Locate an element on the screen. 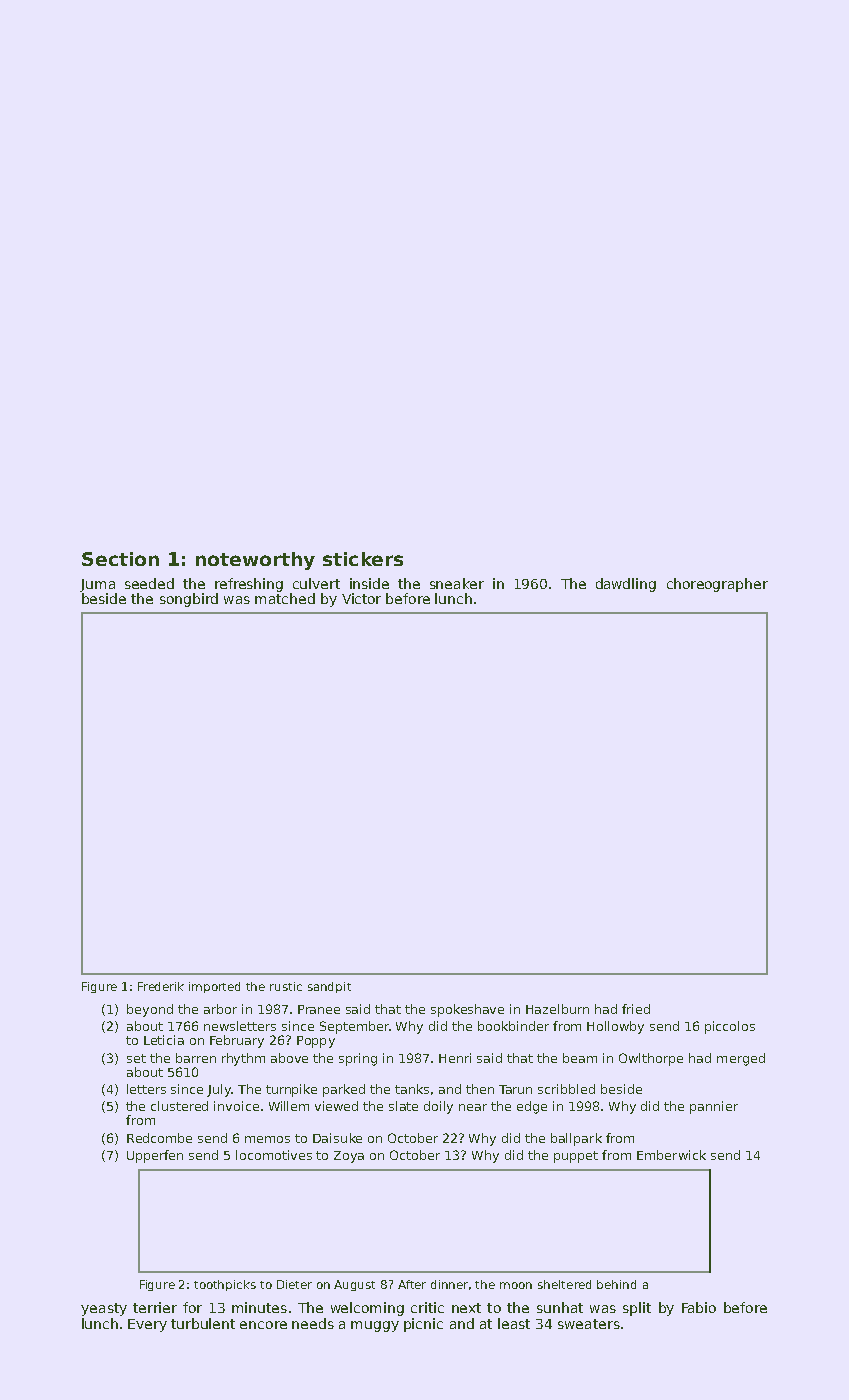  Hazelburn is located at coordinates (557, 1009).
